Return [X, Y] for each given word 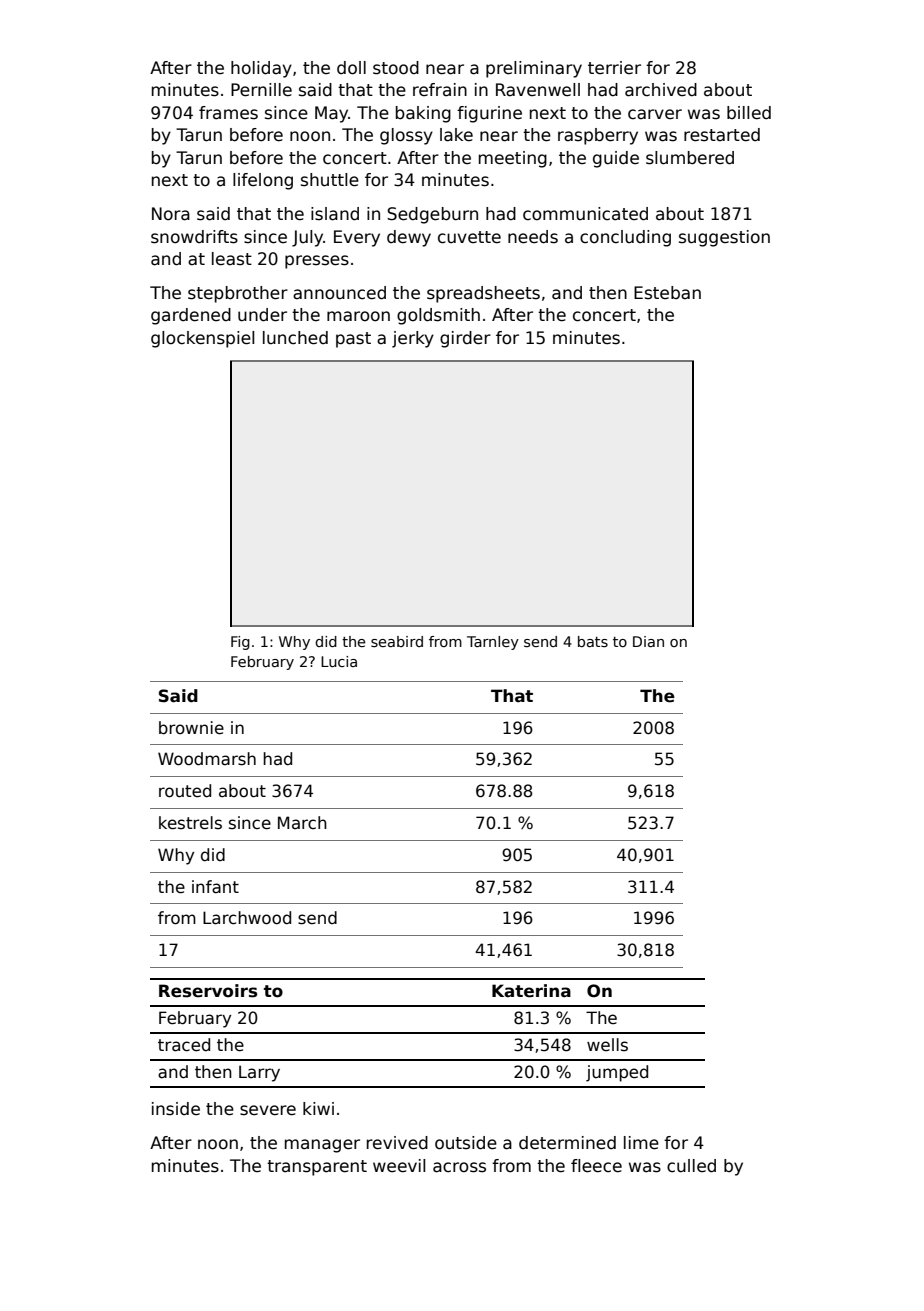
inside [176, 1109]
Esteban [667, 293]
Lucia [339, 661]
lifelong [263, 181]
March [302, 823]
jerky [413, 339]
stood [396, 68]
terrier [614, 67]
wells [607, 1045]
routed [185, 791]
